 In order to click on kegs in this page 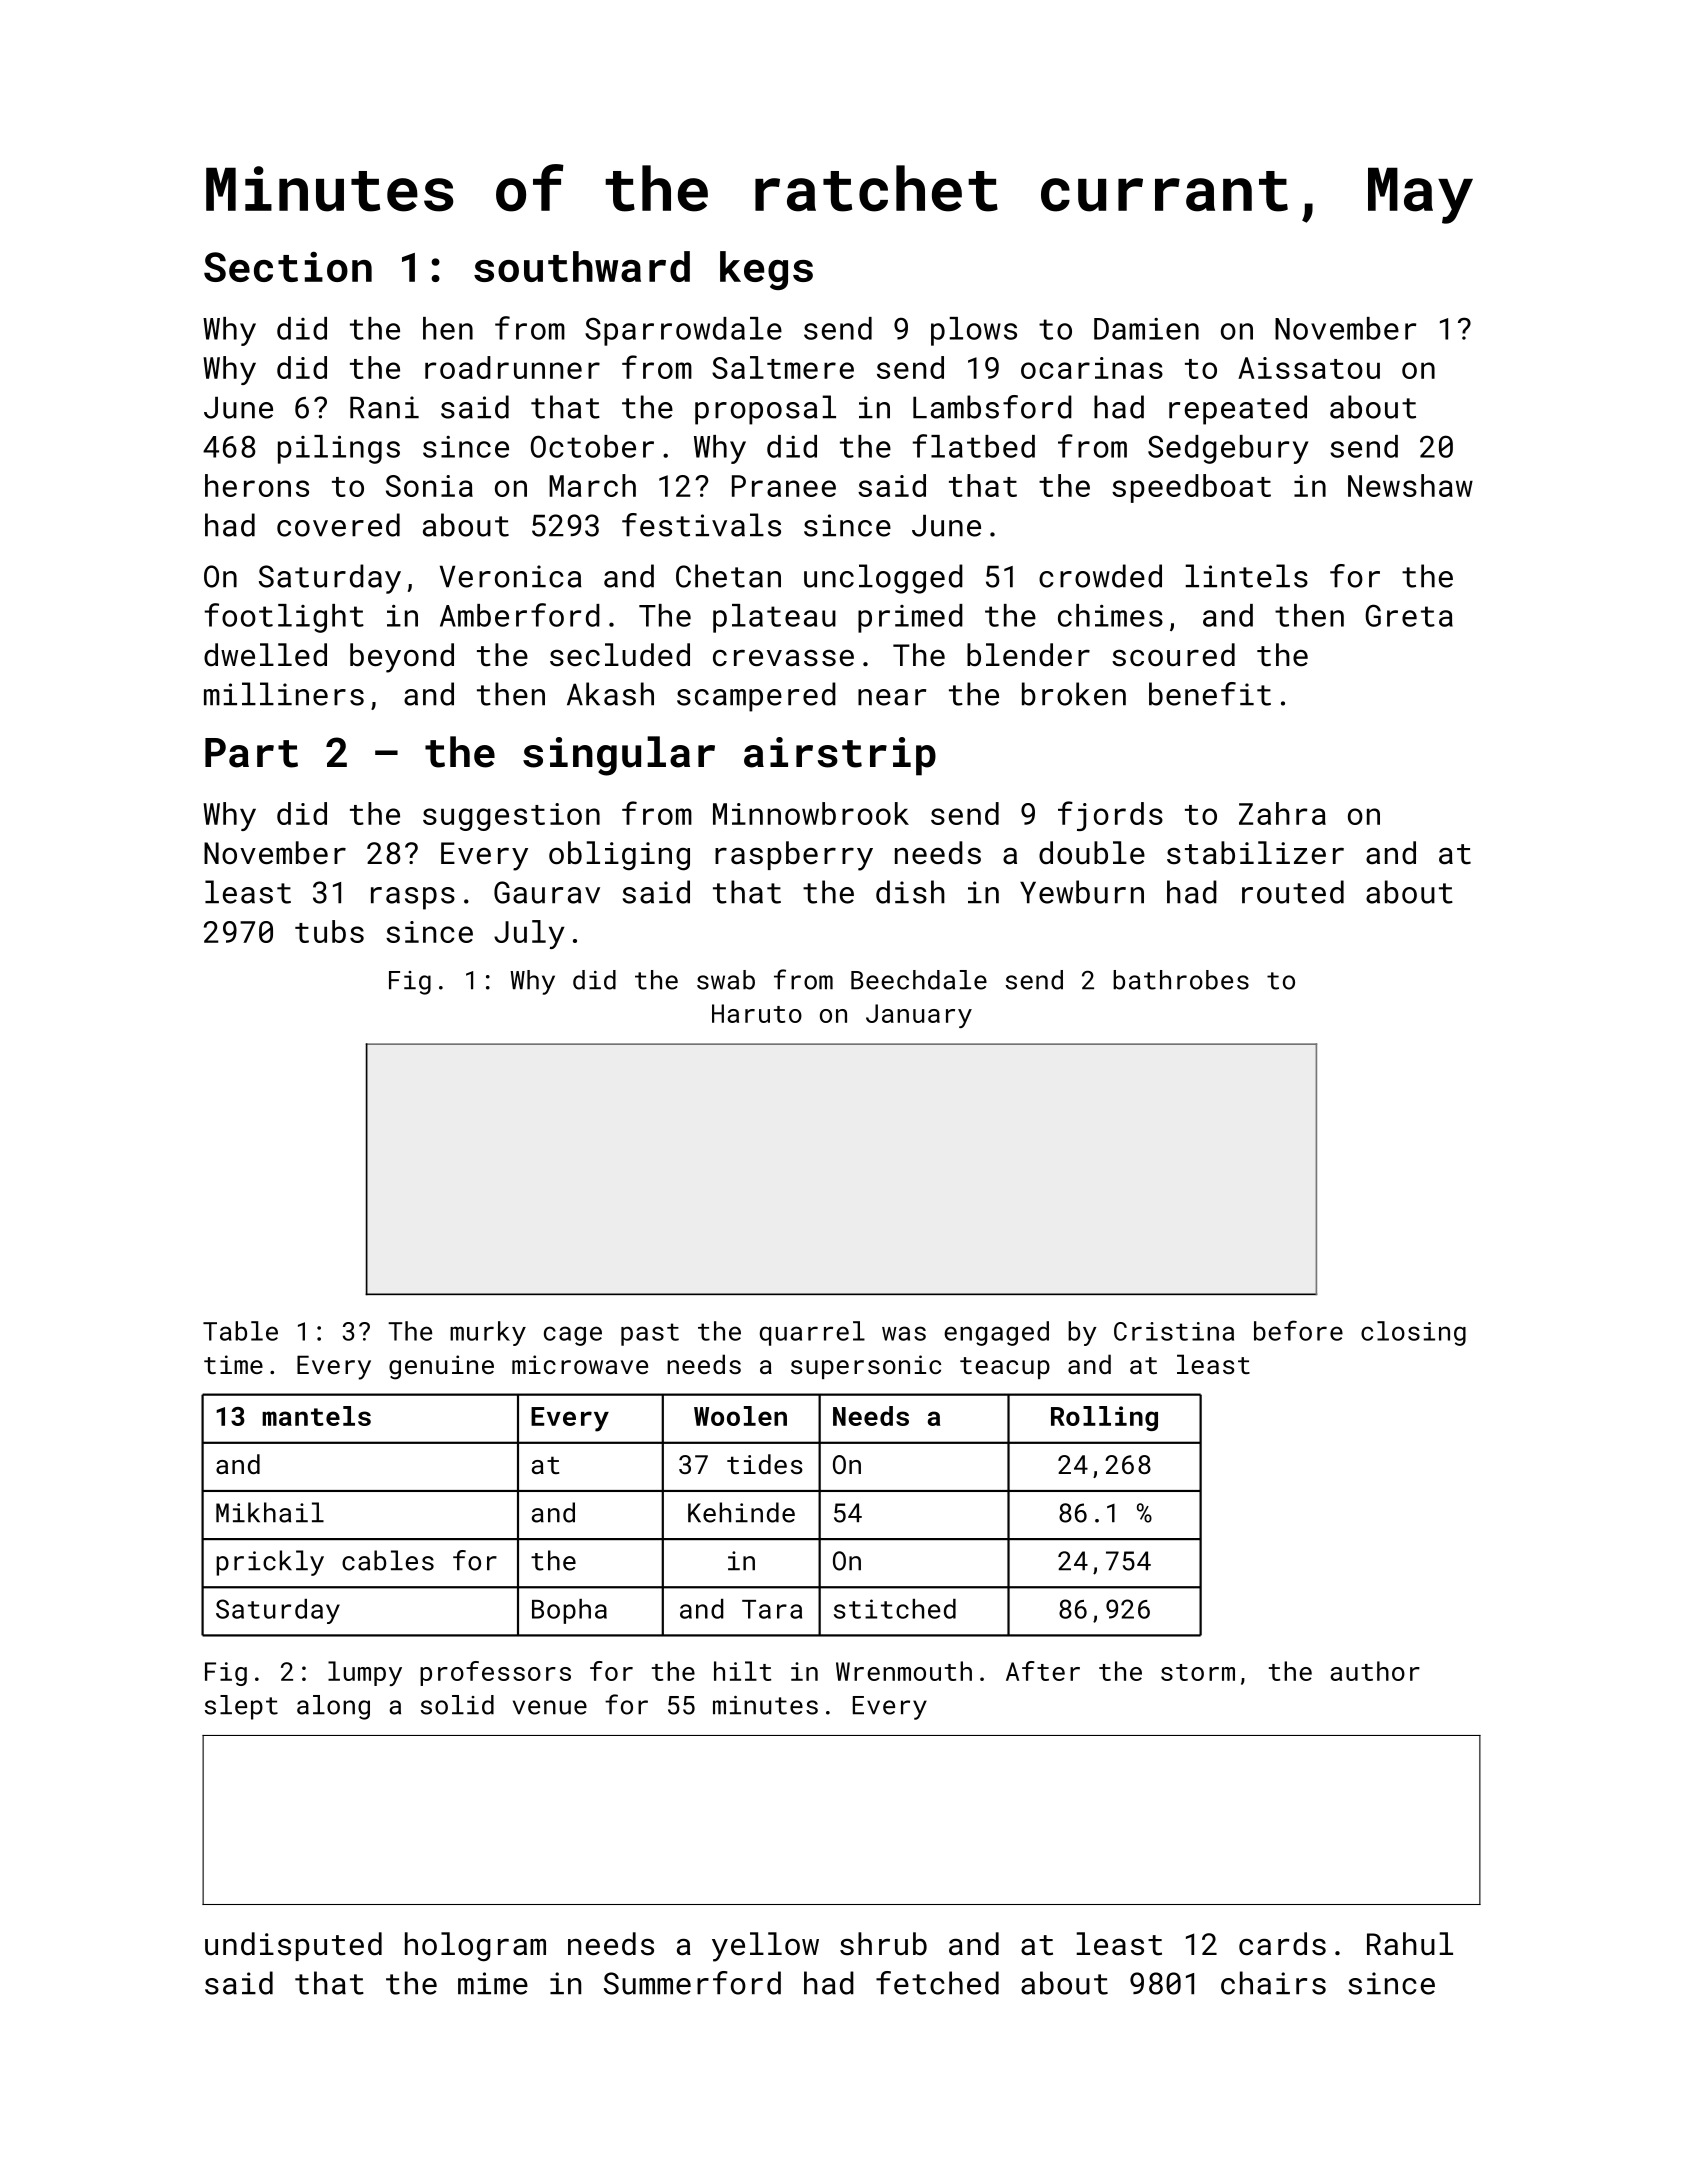, I will do `click(766, 270)`.
